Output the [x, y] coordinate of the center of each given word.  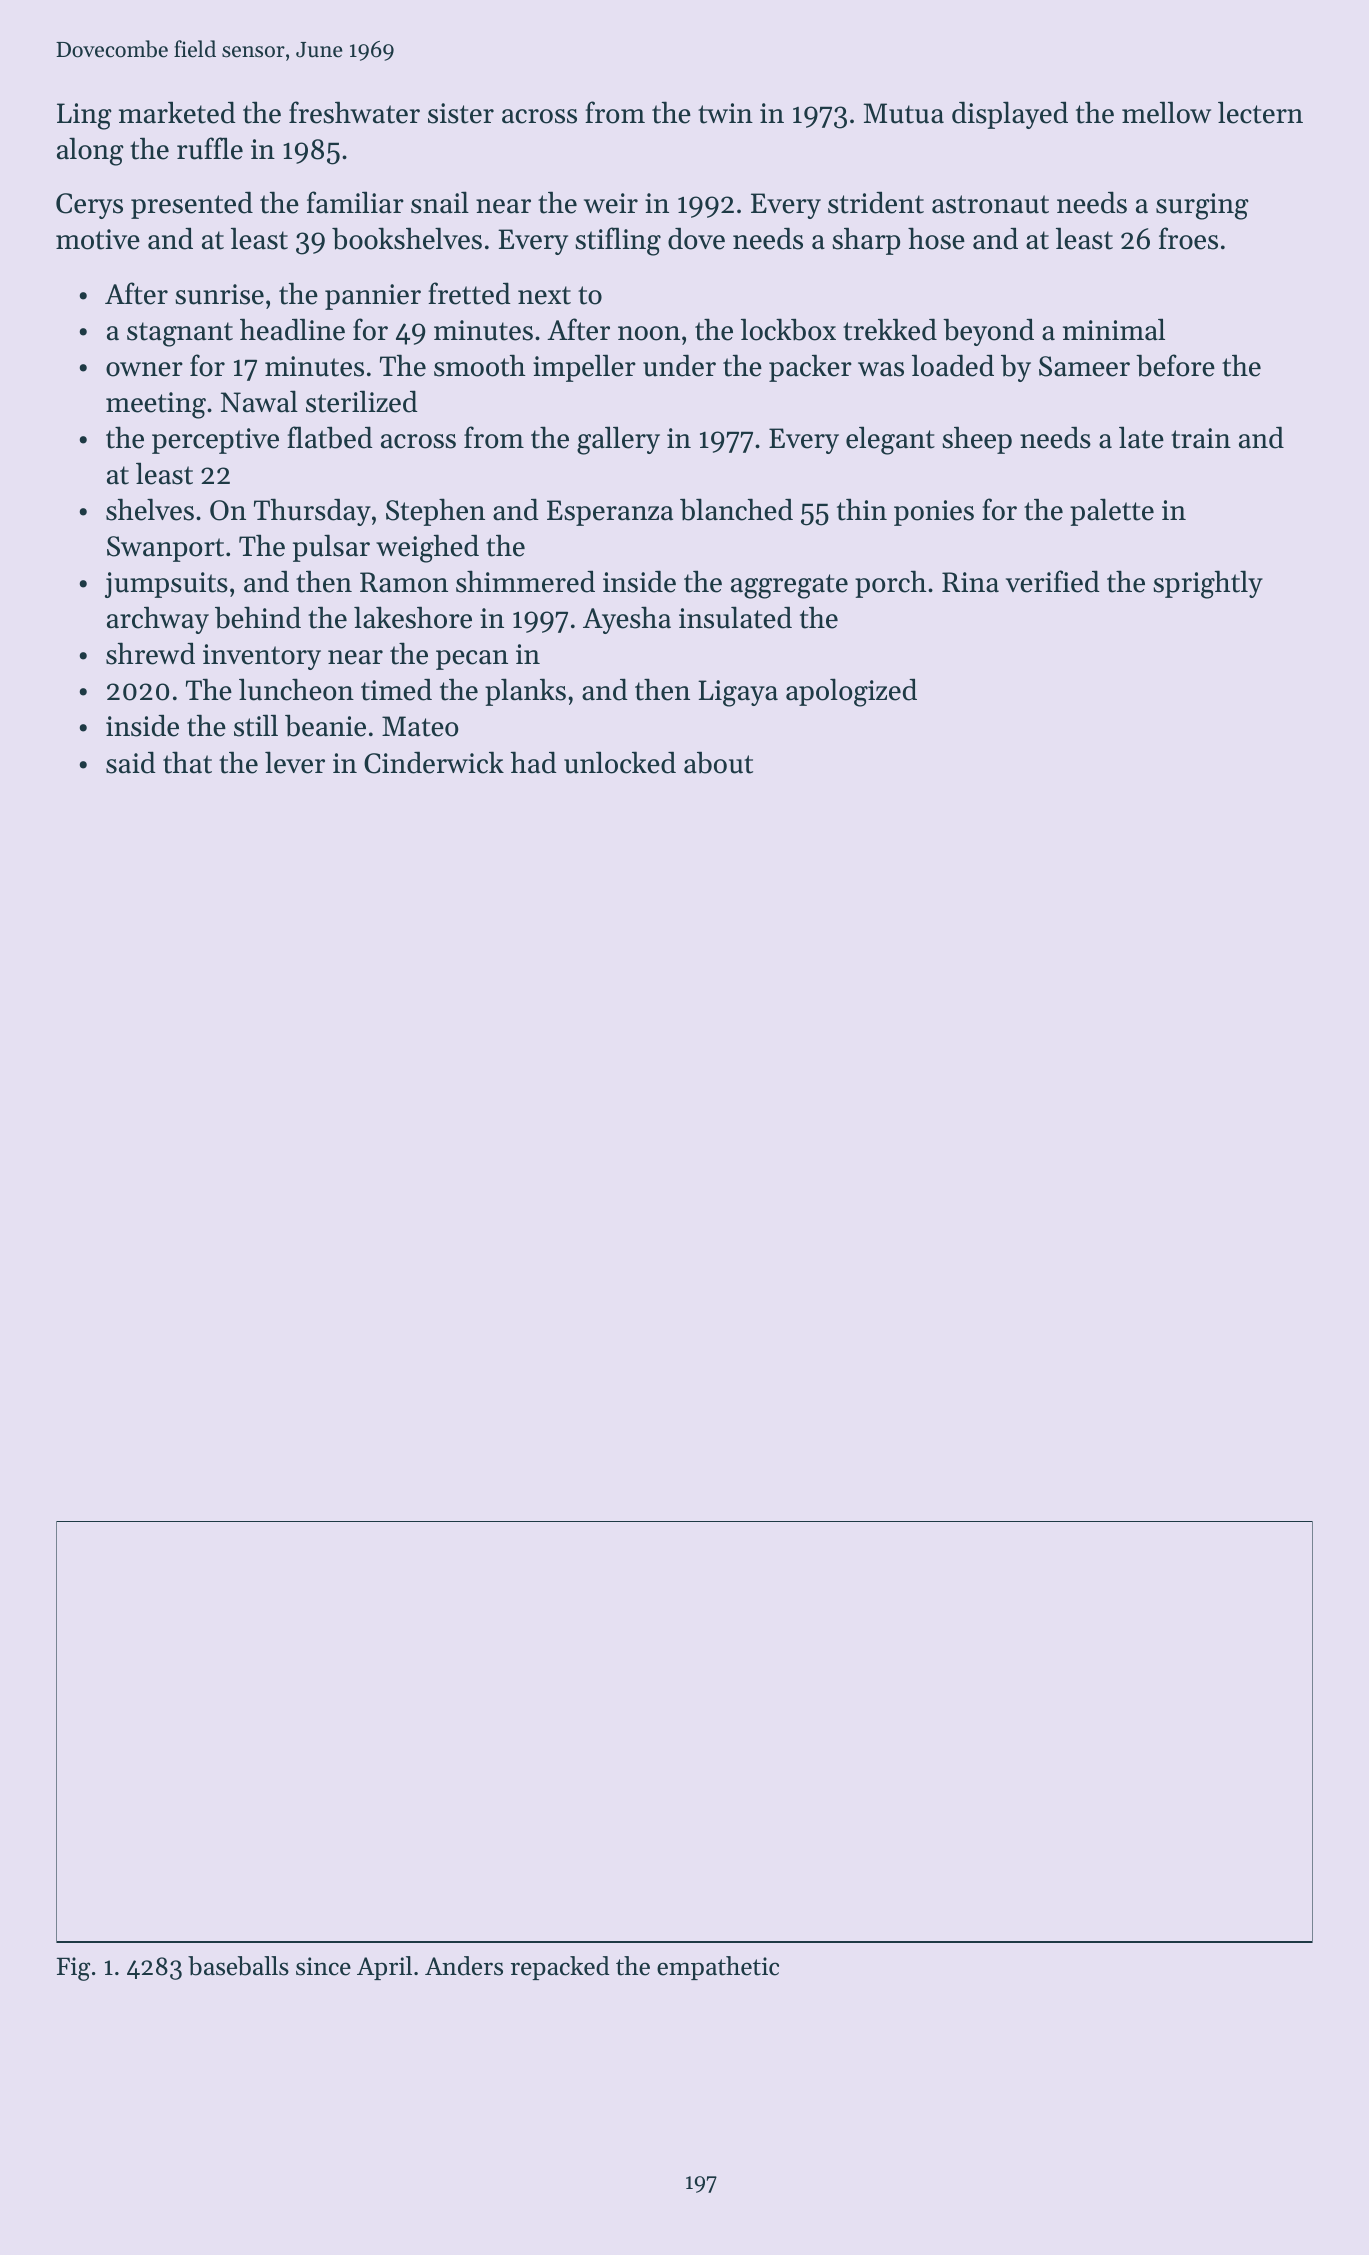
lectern [1260, 112]
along [90, 151]
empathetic [718, 1968]
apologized [851, 692]
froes [1188, 238]
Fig [73, 1969]
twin [725, 113]
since [323, 1966]
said [131, 762]
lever [295, 762]
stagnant [180, 334]
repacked [560, 1968]
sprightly [1208, 584]
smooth [479, 365]
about [718, 763]
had [534, 762]
